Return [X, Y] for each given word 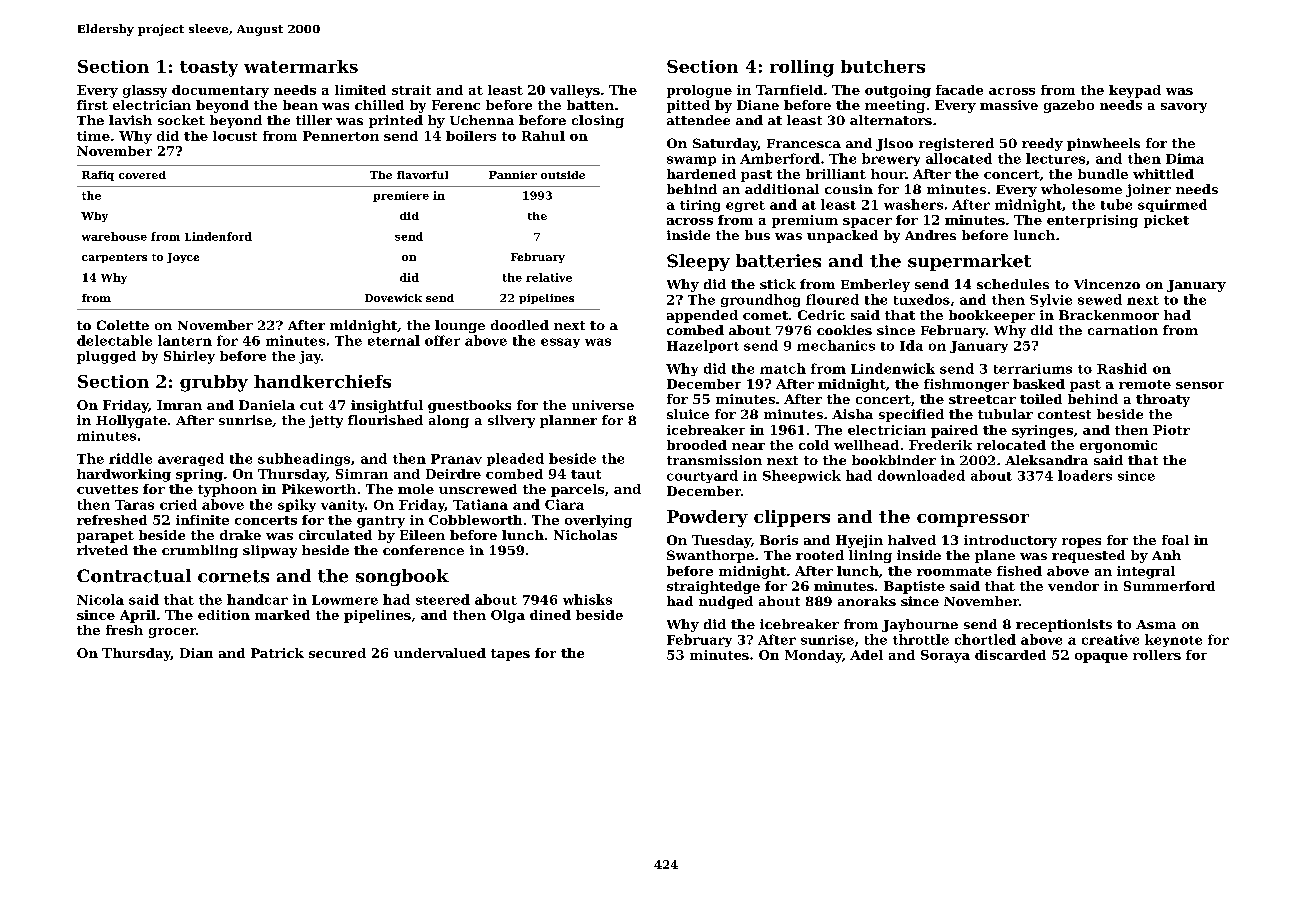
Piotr [1171, 430]
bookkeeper [992, 316]
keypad [1135, 91]
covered [142, 175]
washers [913, 204]
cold [814, 445]
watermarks [301, 66]
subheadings [304, 459]
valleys [575, 91]
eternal [394, 340]
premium [805, 221]
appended [702, 316]
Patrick [277, 653]
